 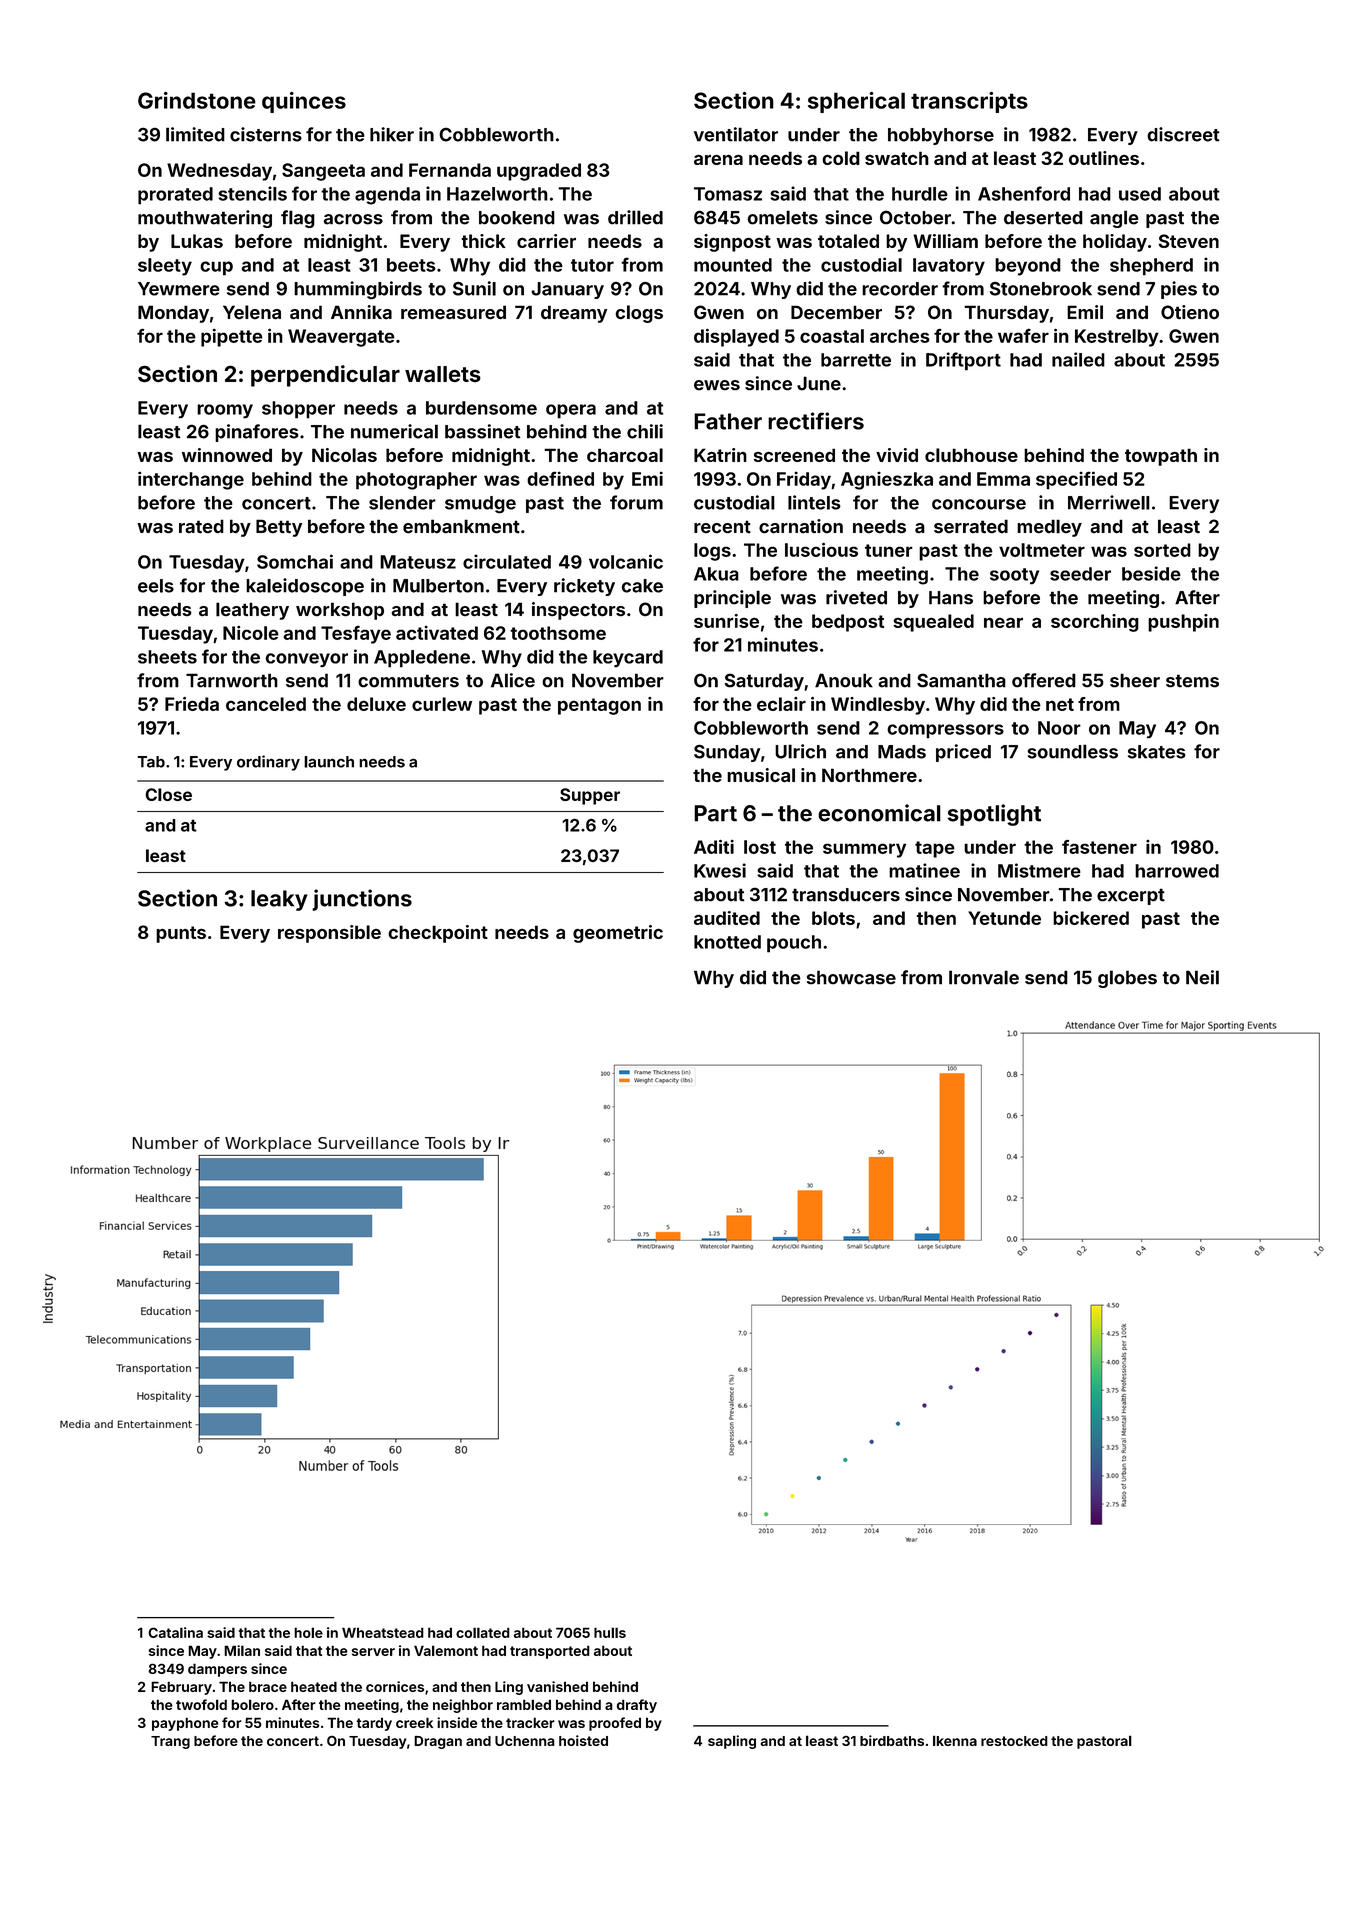 What do you see at coordinates (1127, 979) in the page?
I see `globes` at bounding box center [1127, 979].
